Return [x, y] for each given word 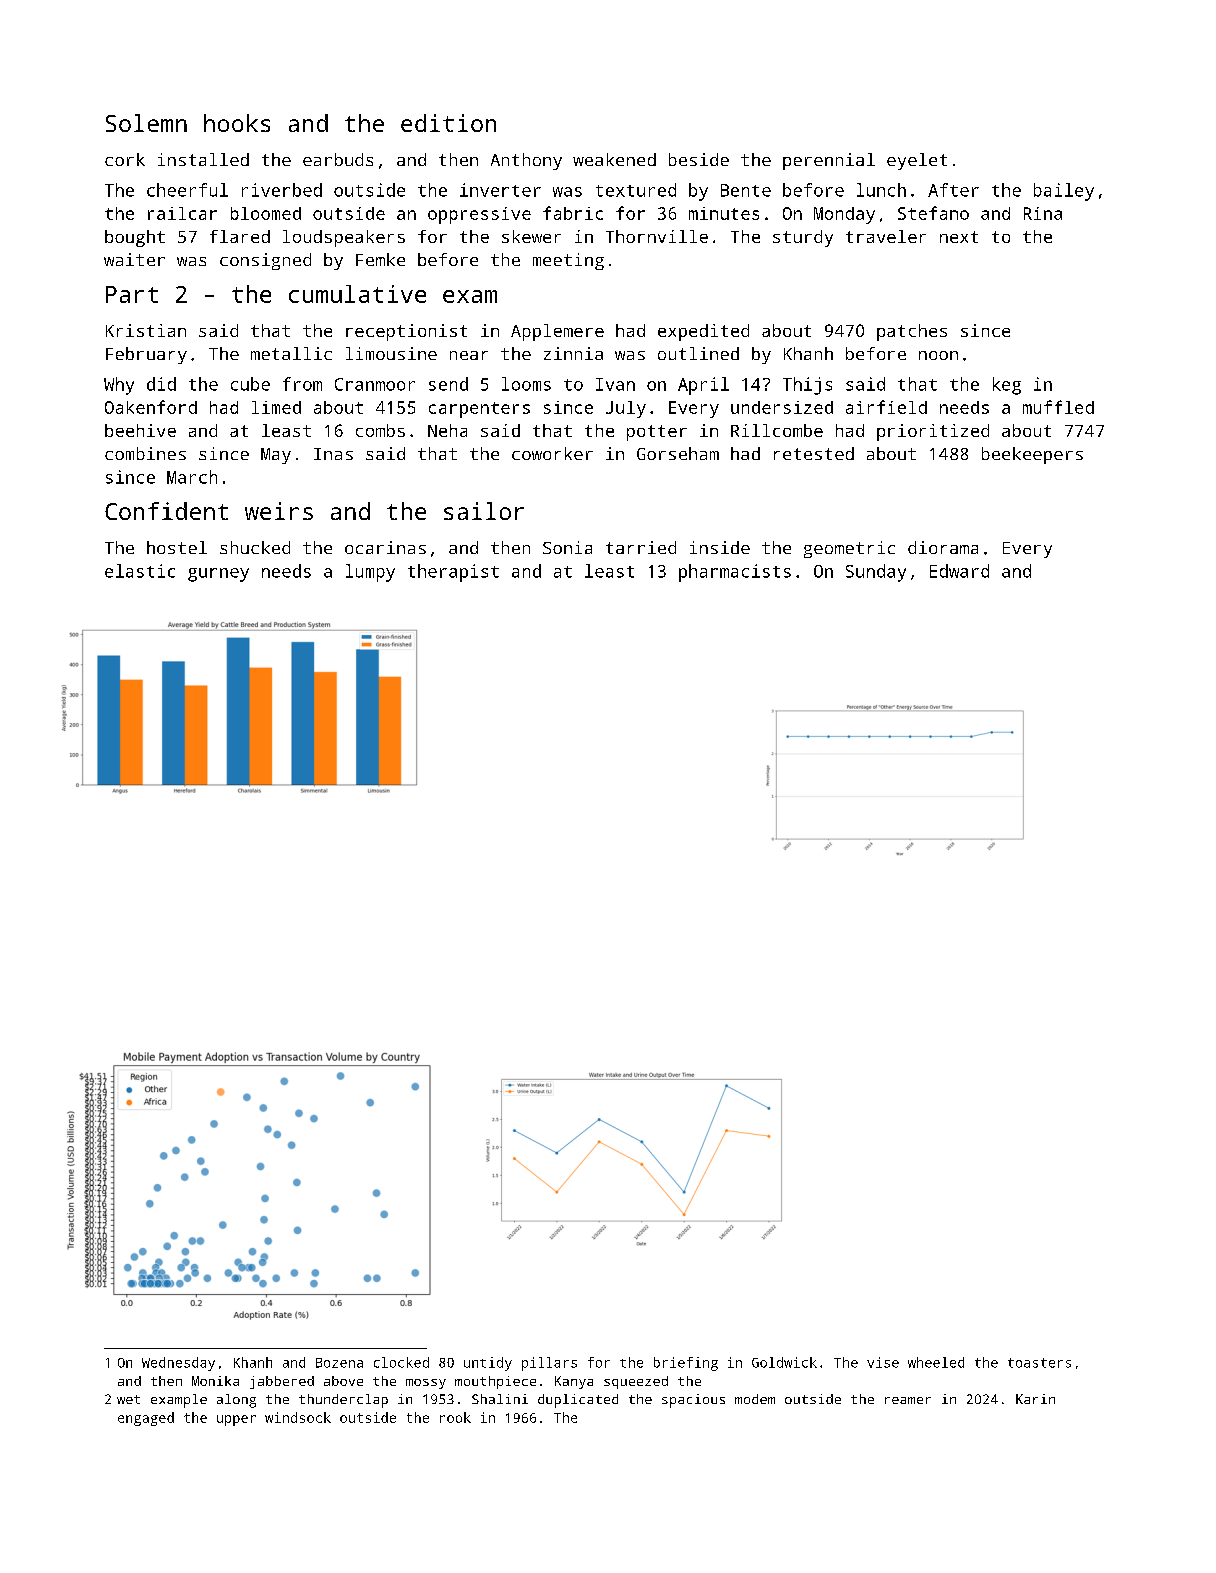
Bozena [339, 1363]
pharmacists [735, 573]
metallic [291, 353]
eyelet [917, 161]
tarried [641, 547]
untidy [488, 1364]
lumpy [370, 573]
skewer [531, 236]
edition [448, 123]
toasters [1039, 1363]
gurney [218, 575]
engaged [146, 1419]
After [953, 190]
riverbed [282, 190]
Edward [959, 571]
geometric [849, 549]
